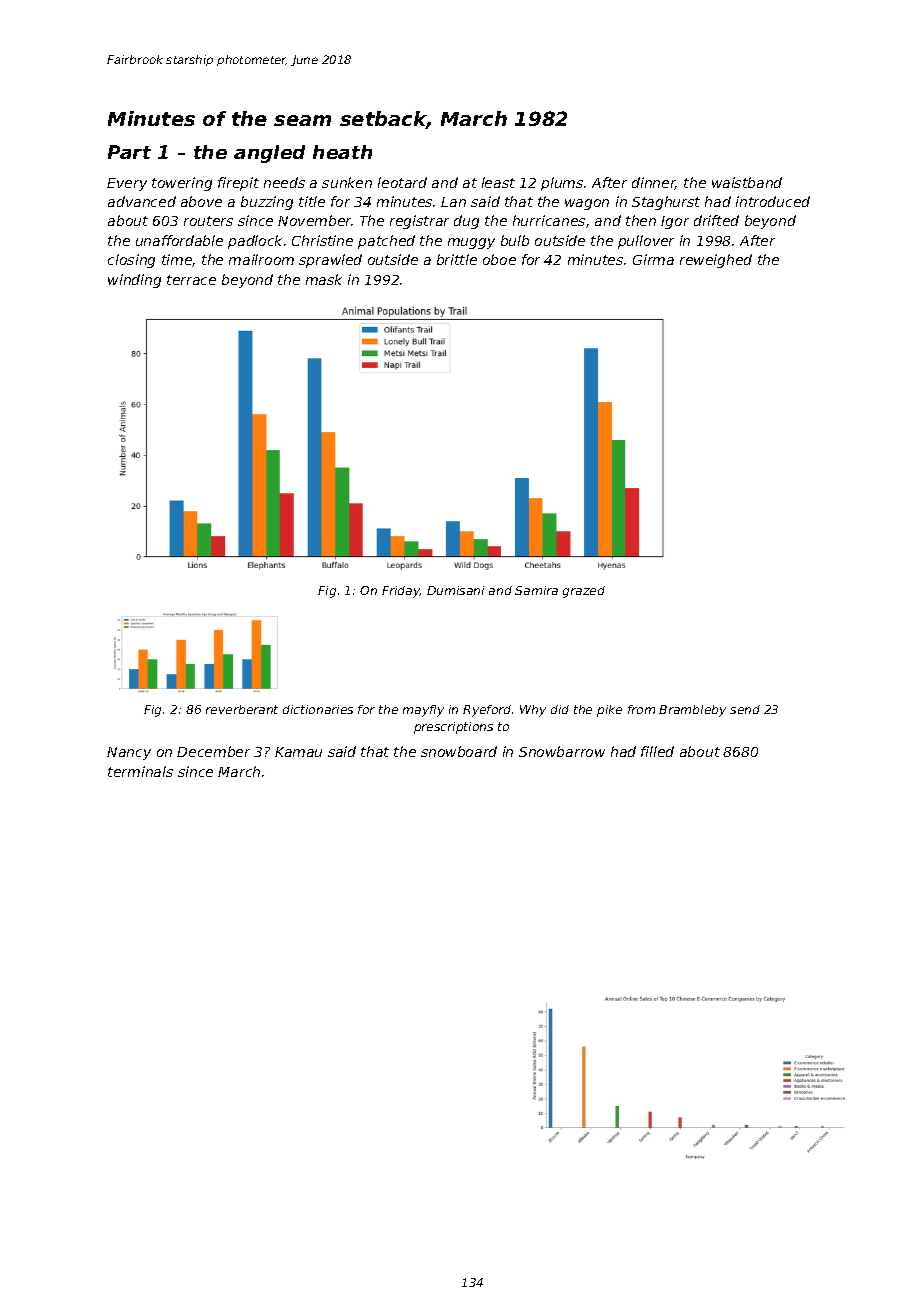 The width and height of the screenshot is (924, 1308). I want to click on terminals, so click(140, 771).
